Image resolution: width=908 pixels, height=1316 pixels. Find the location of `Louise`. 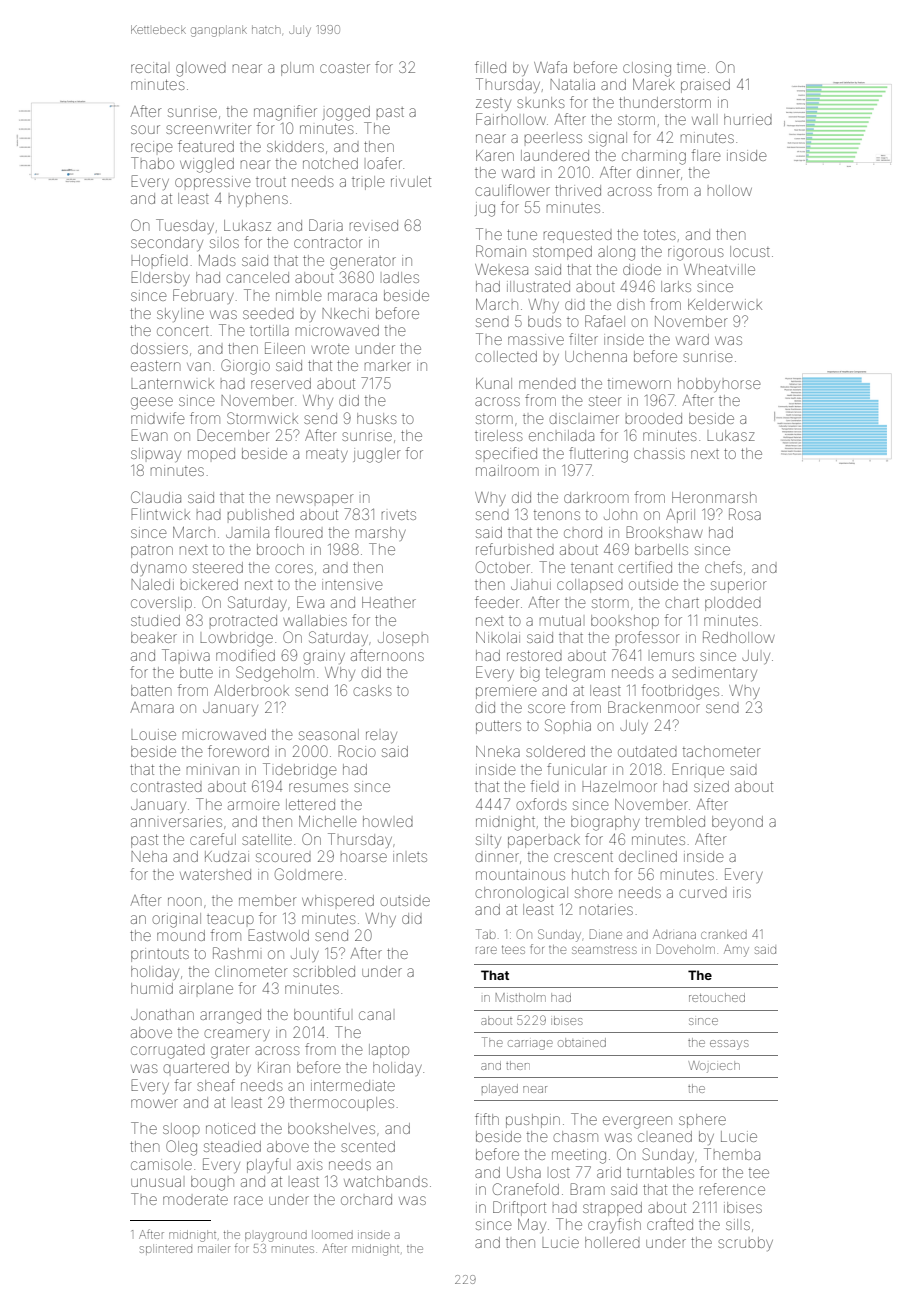

Louise is located at coordinates (153, 734).
